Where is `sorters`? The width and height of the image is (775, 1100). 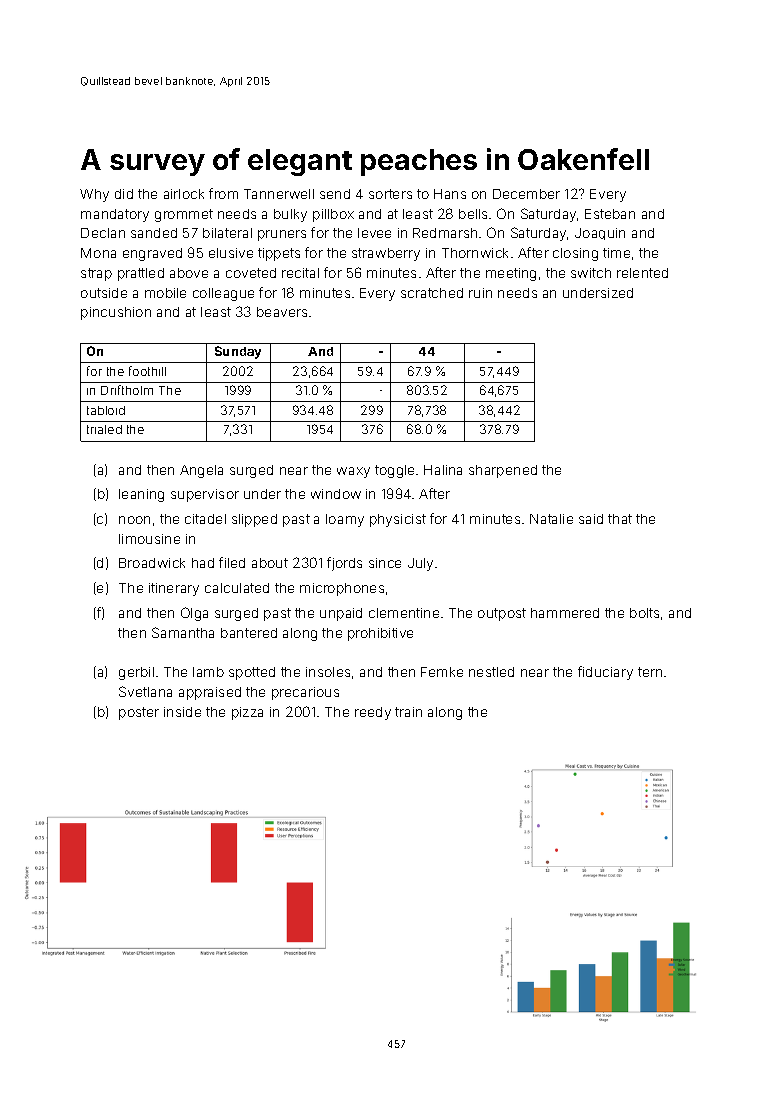
sorters is located at coordinates (390, 194).
